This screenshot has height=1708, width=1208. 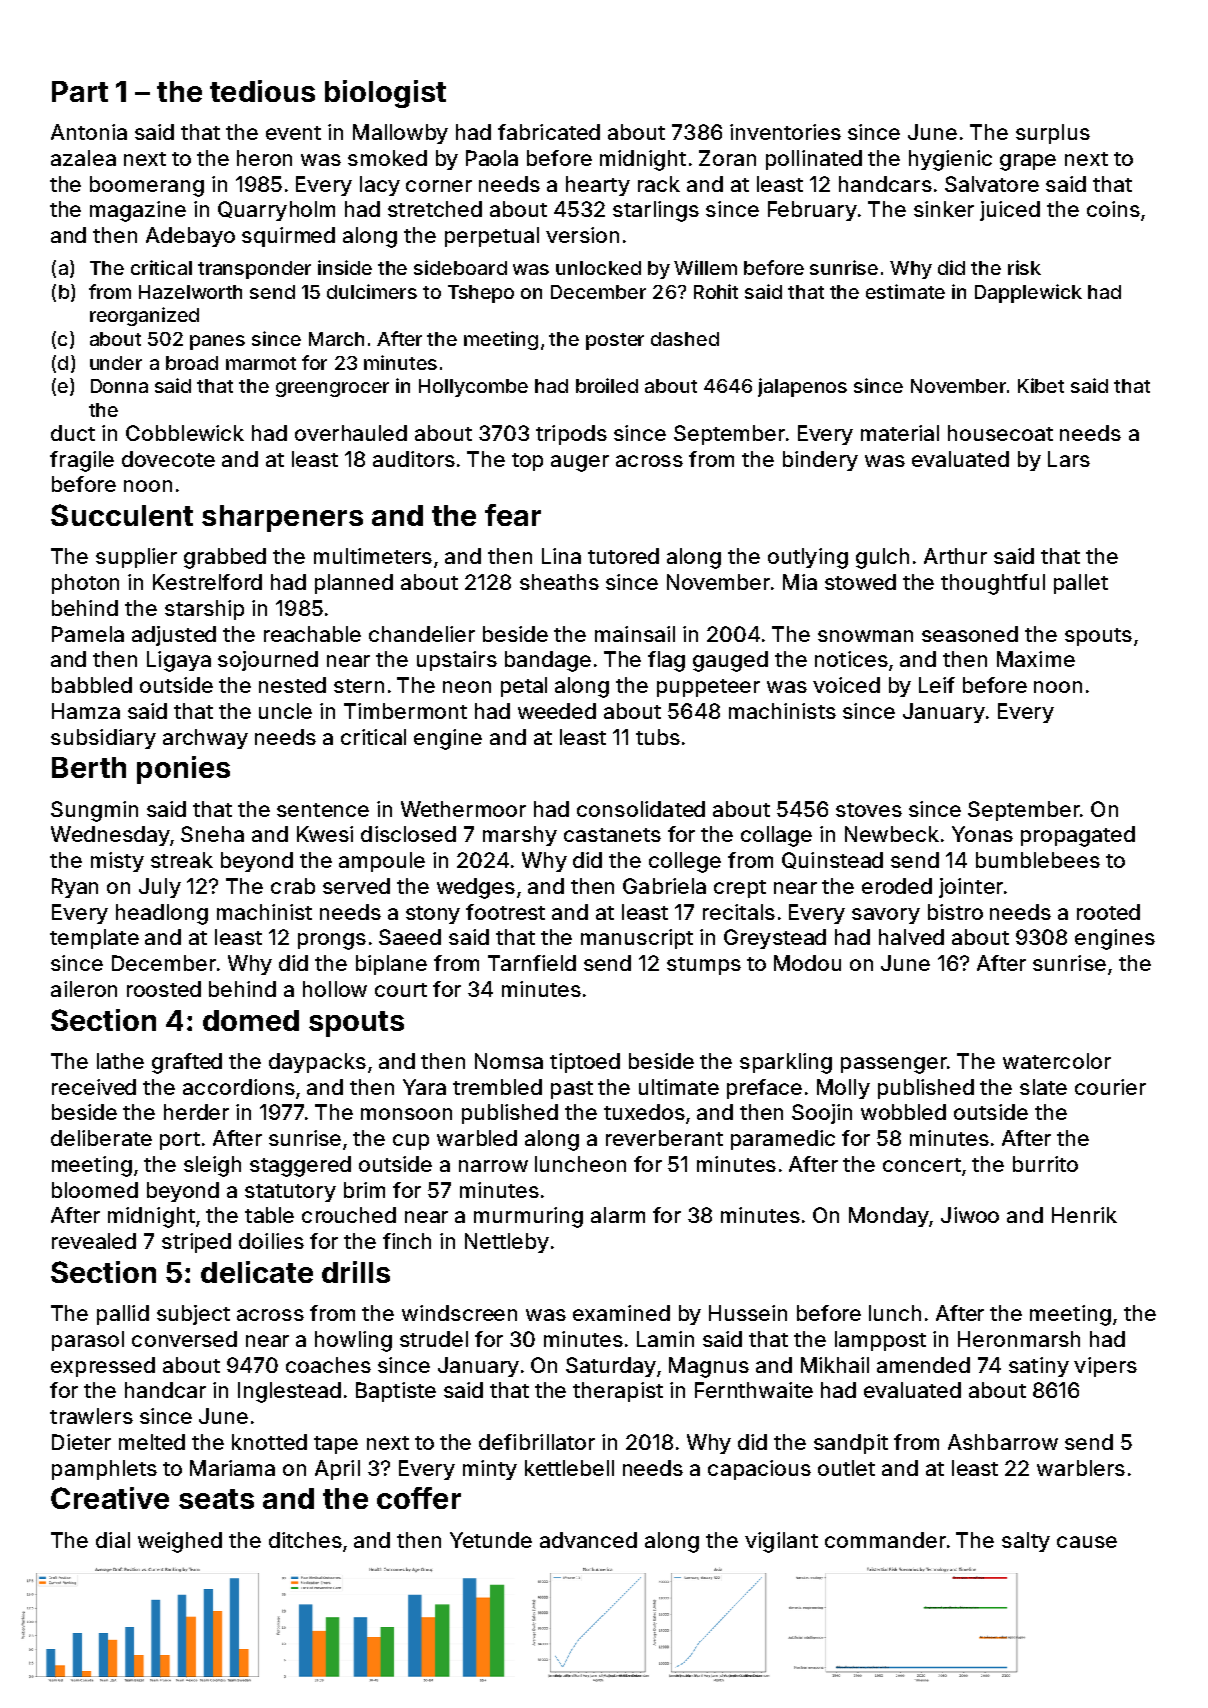 I want to click on Inglestead, so click(x=289, y=1392).
